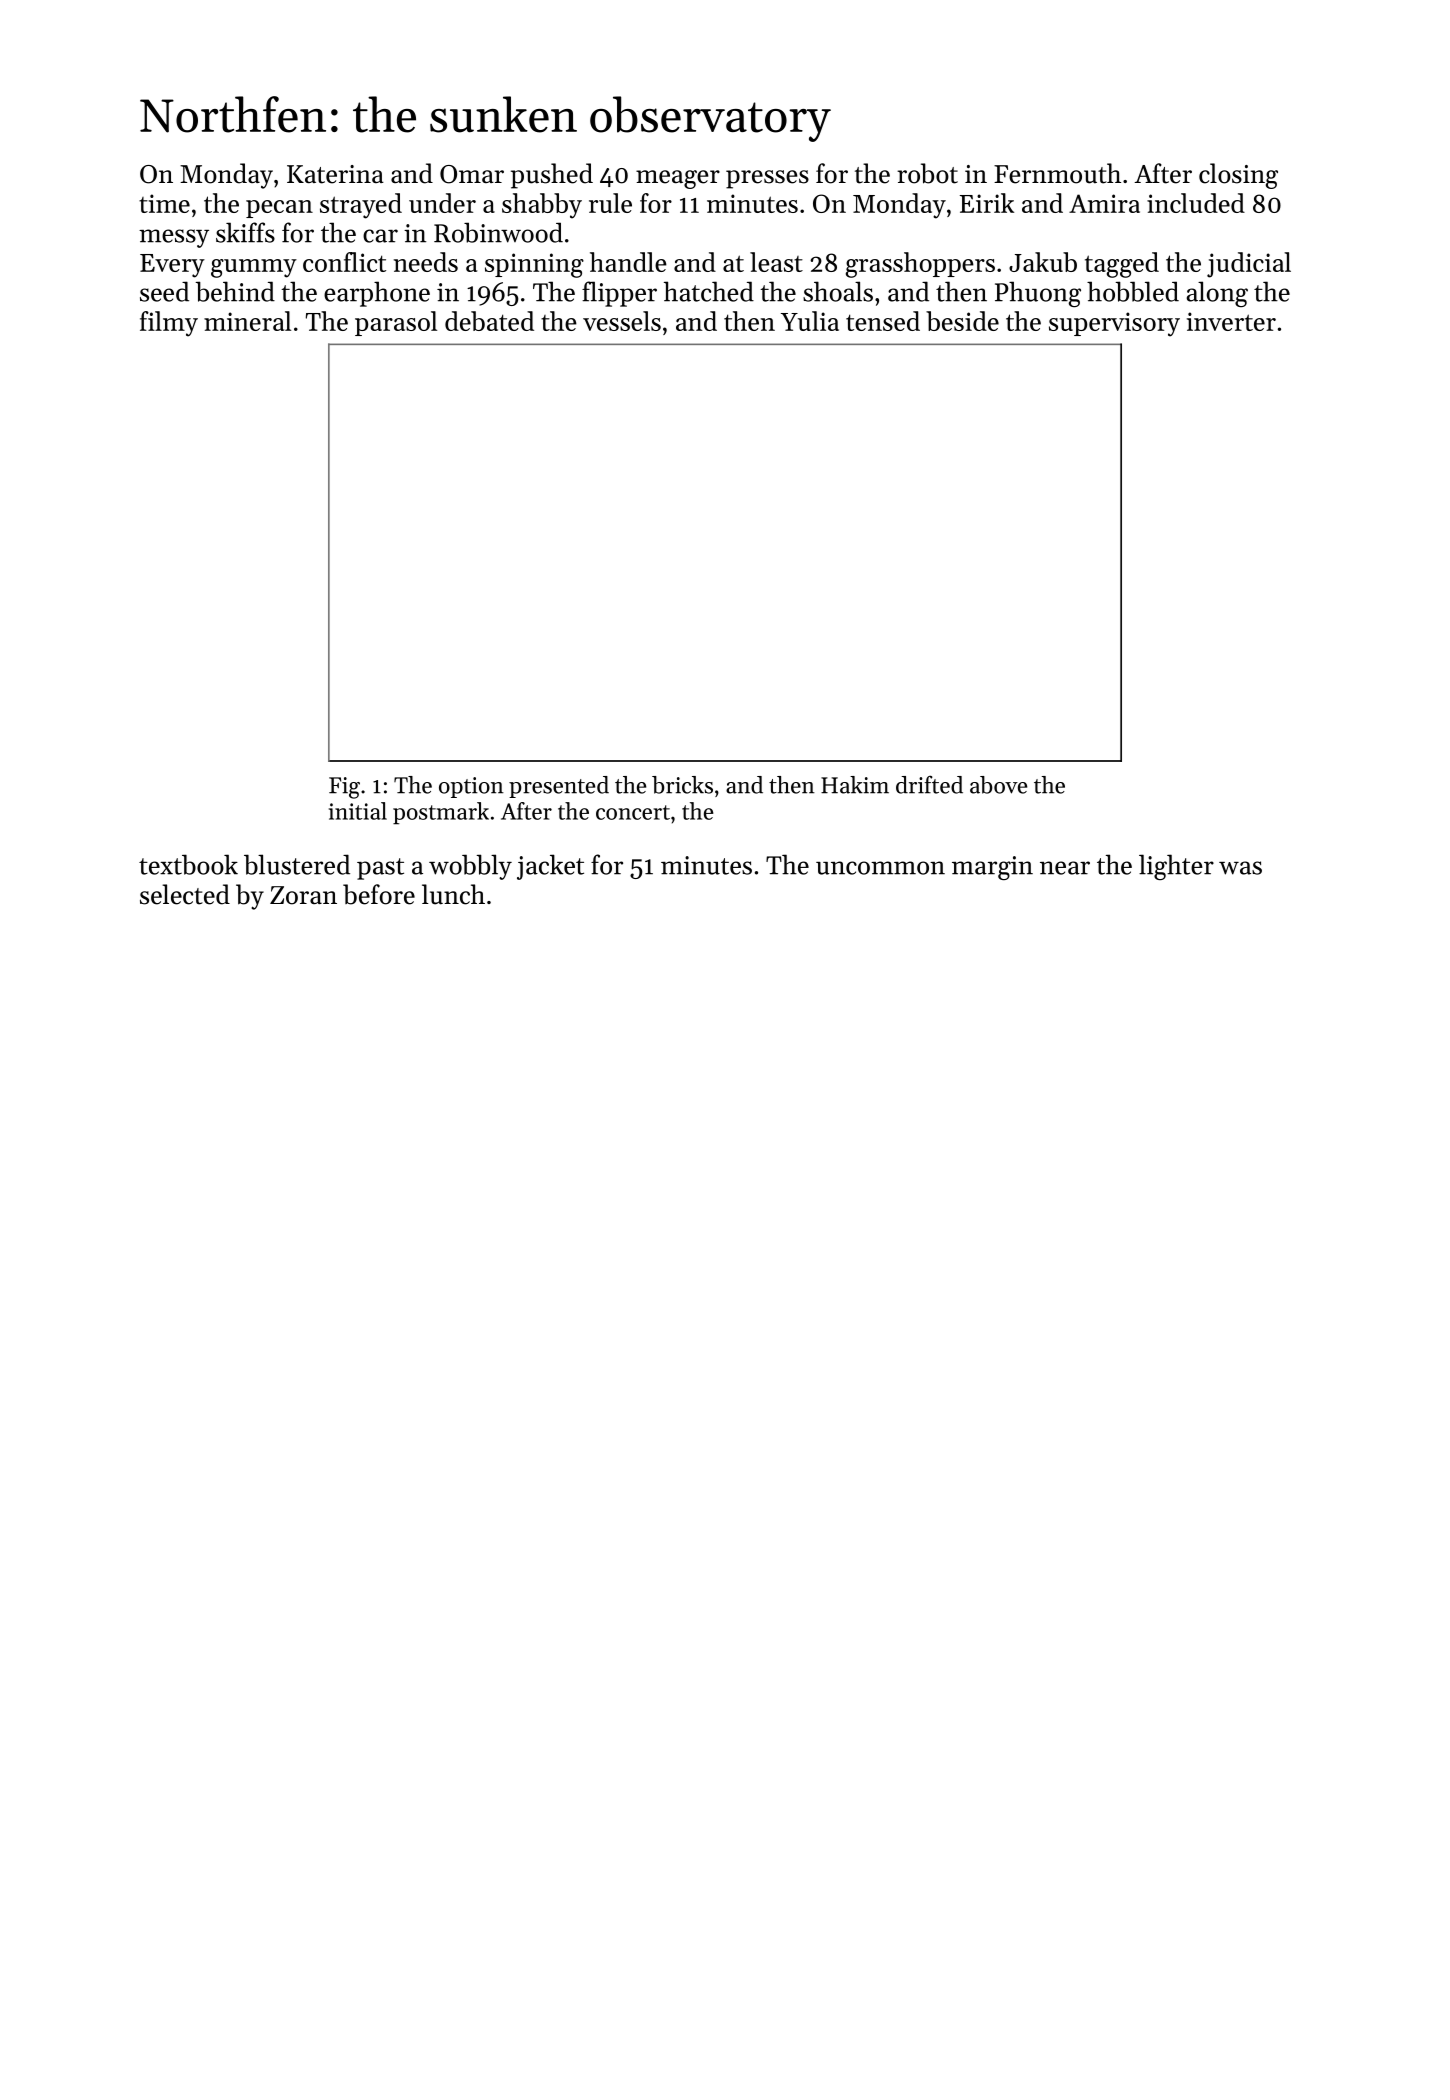 The width and height of the screenshot is (1450, 2100). Describe the element at coordinates (682, 785) in the screenshot. I see `bricks` at that location.
